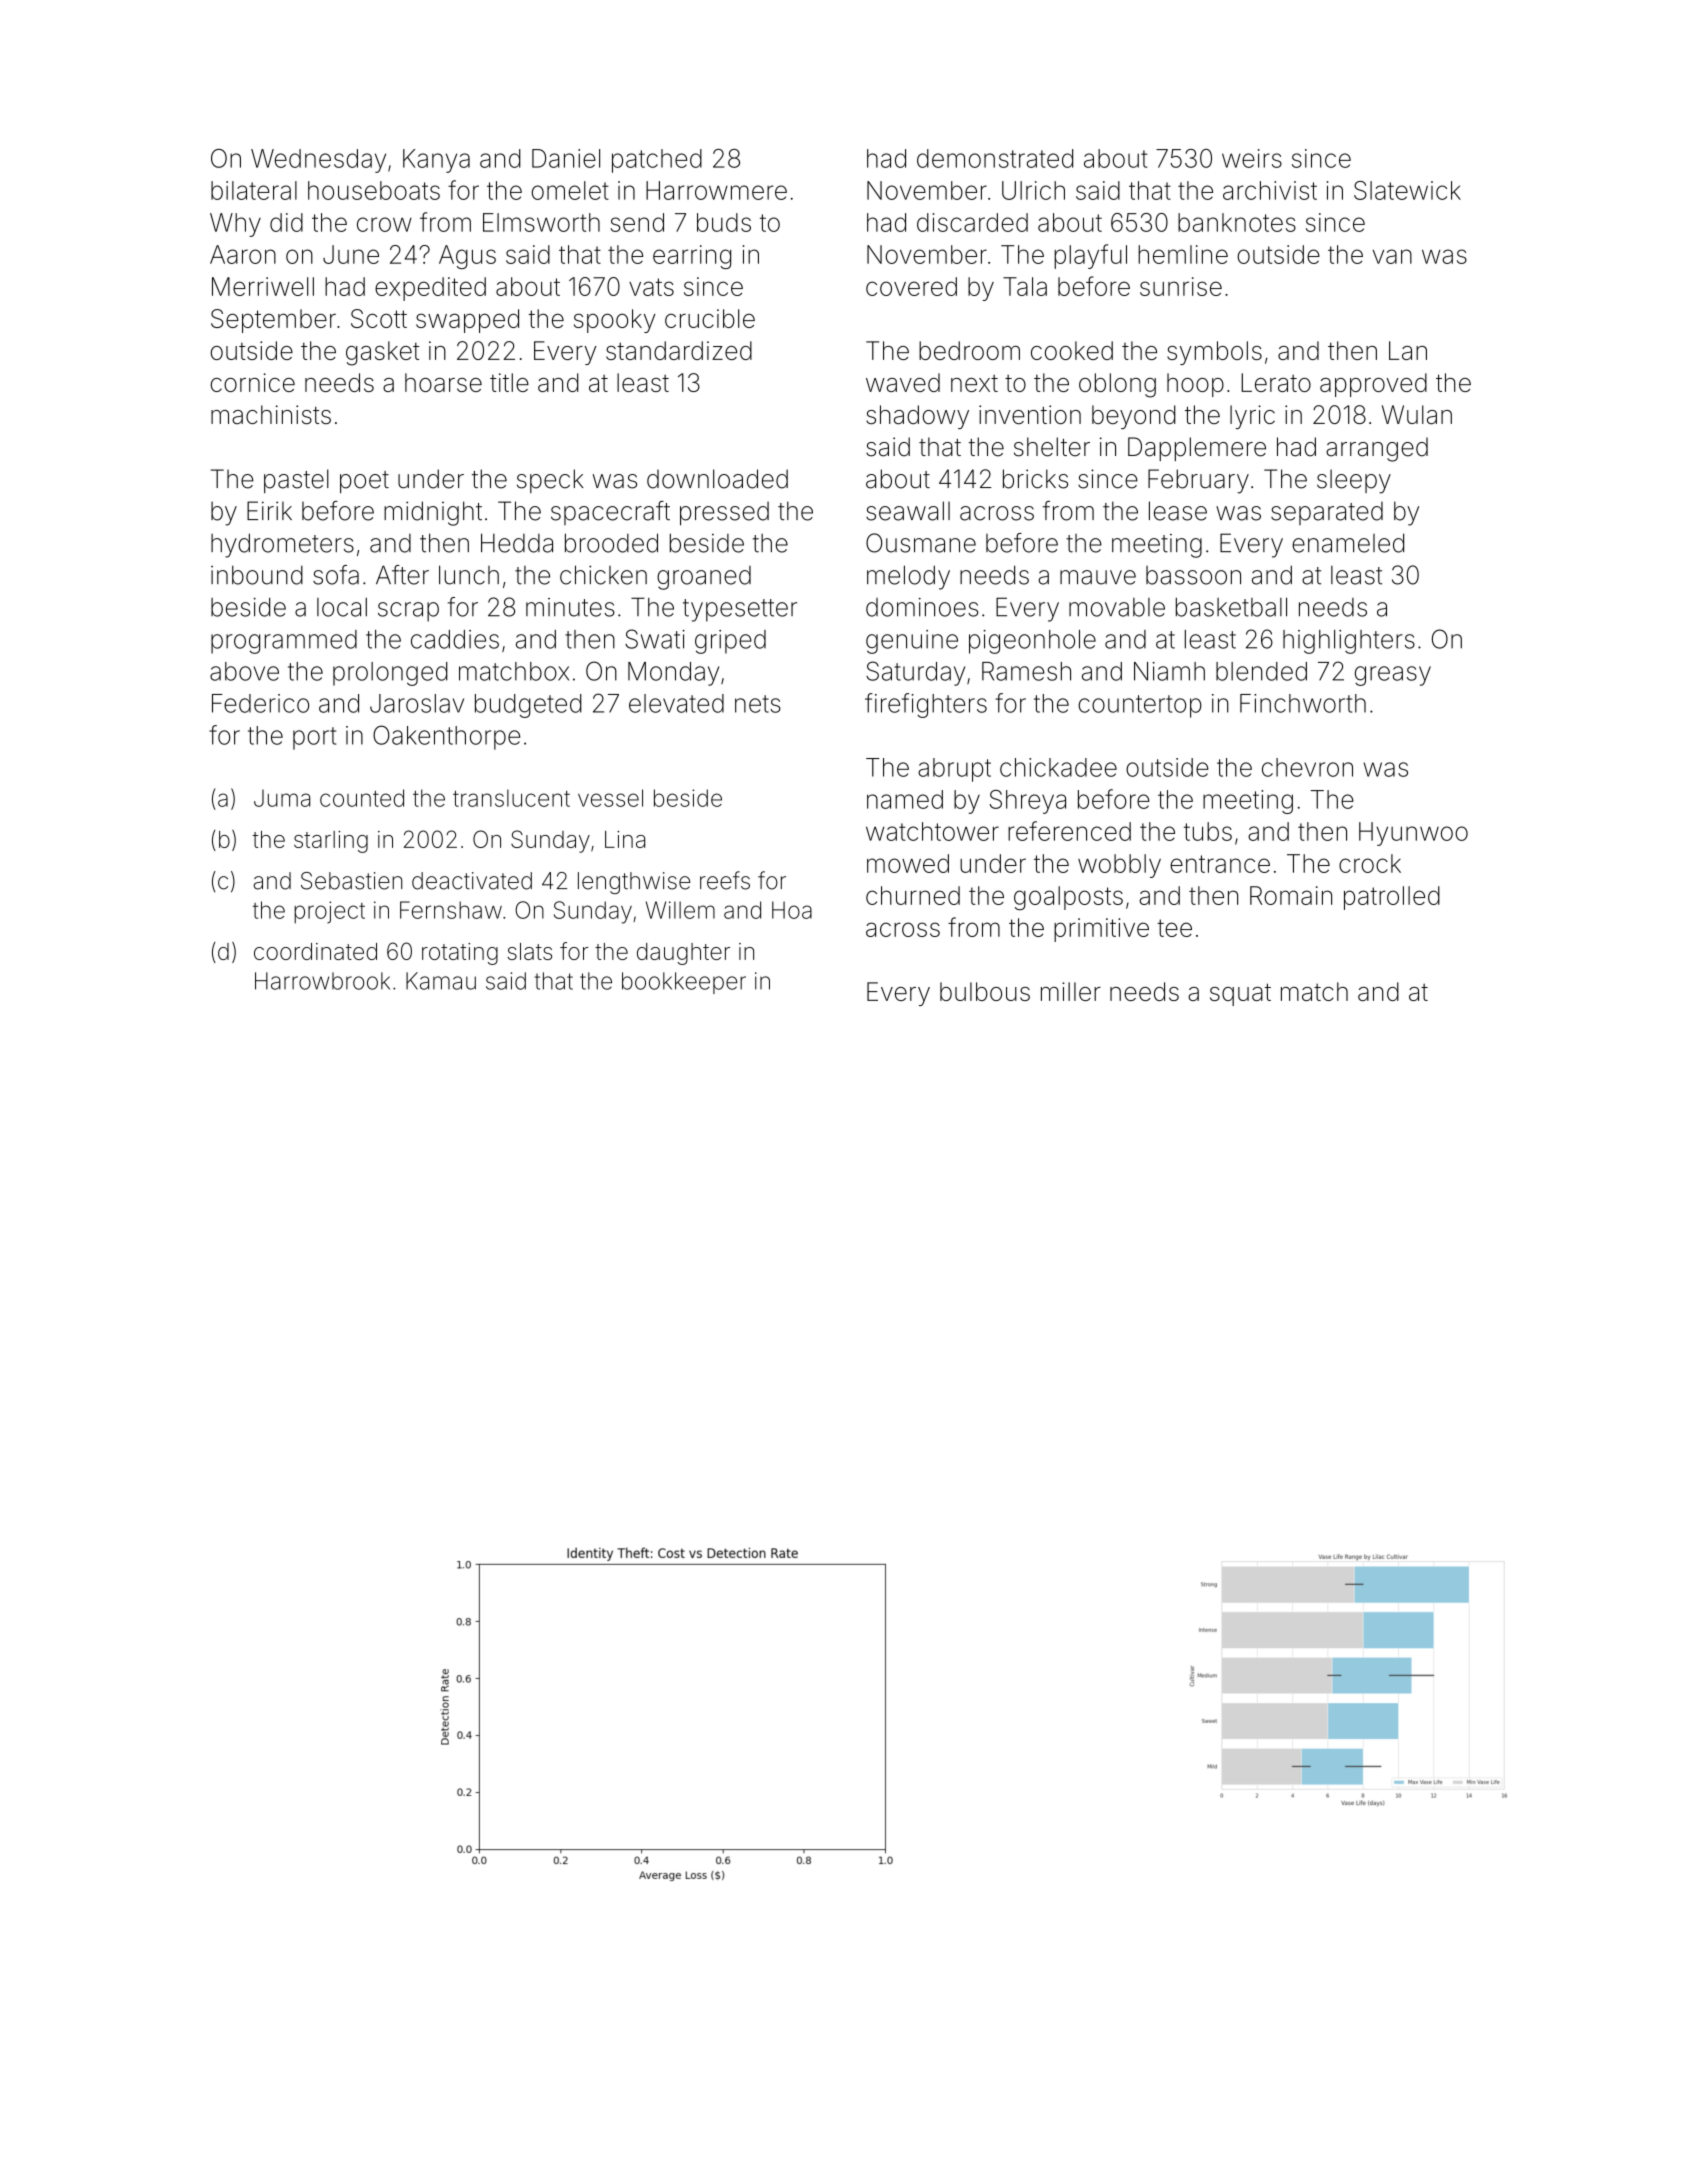 Image resolution: width=1683 pixels, height=2178 pixels. I want to click on weirs, so click(1252, 158).
